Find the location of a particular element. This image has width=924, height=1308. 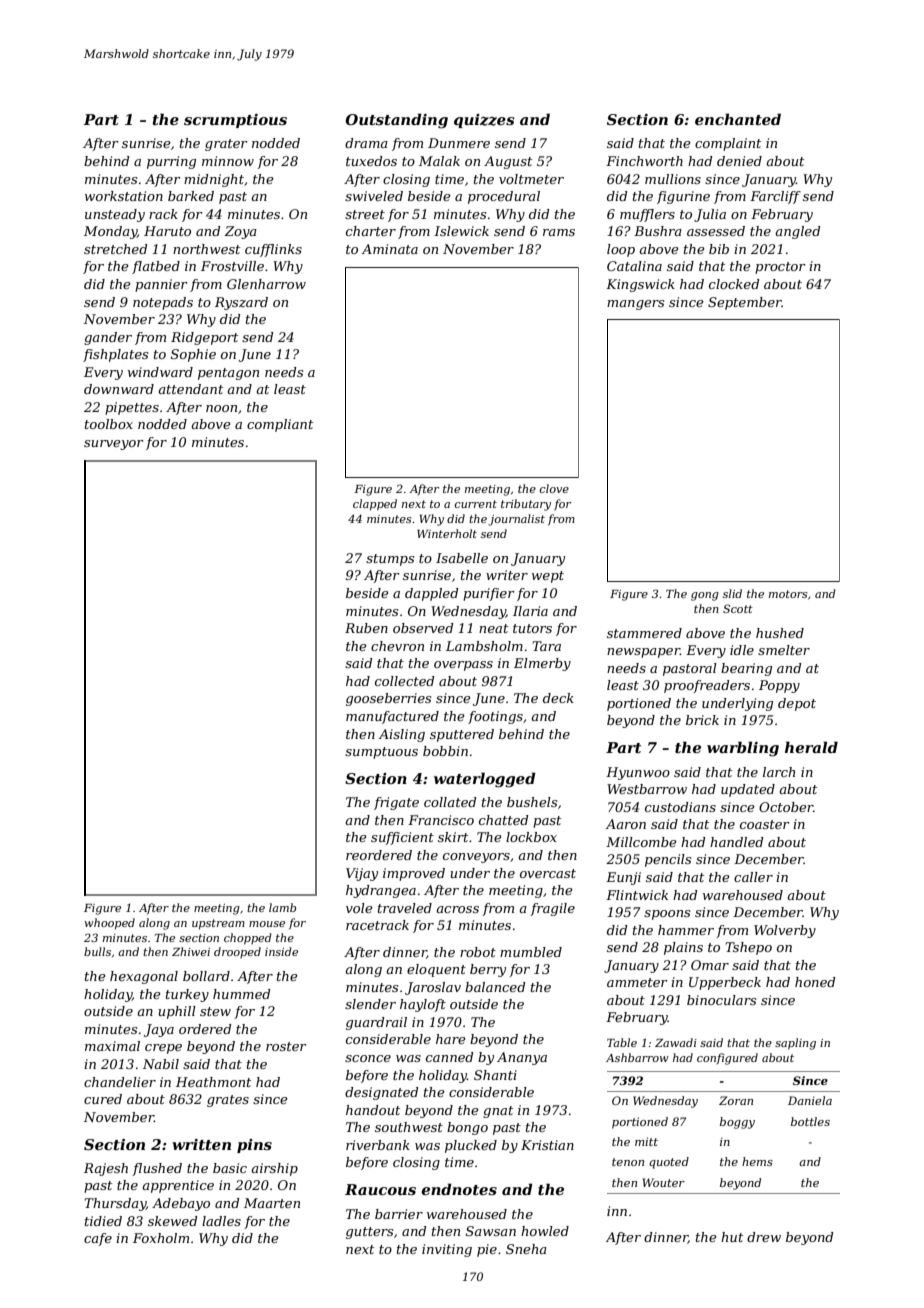

ladles is located at coordinates (221, 1221).
